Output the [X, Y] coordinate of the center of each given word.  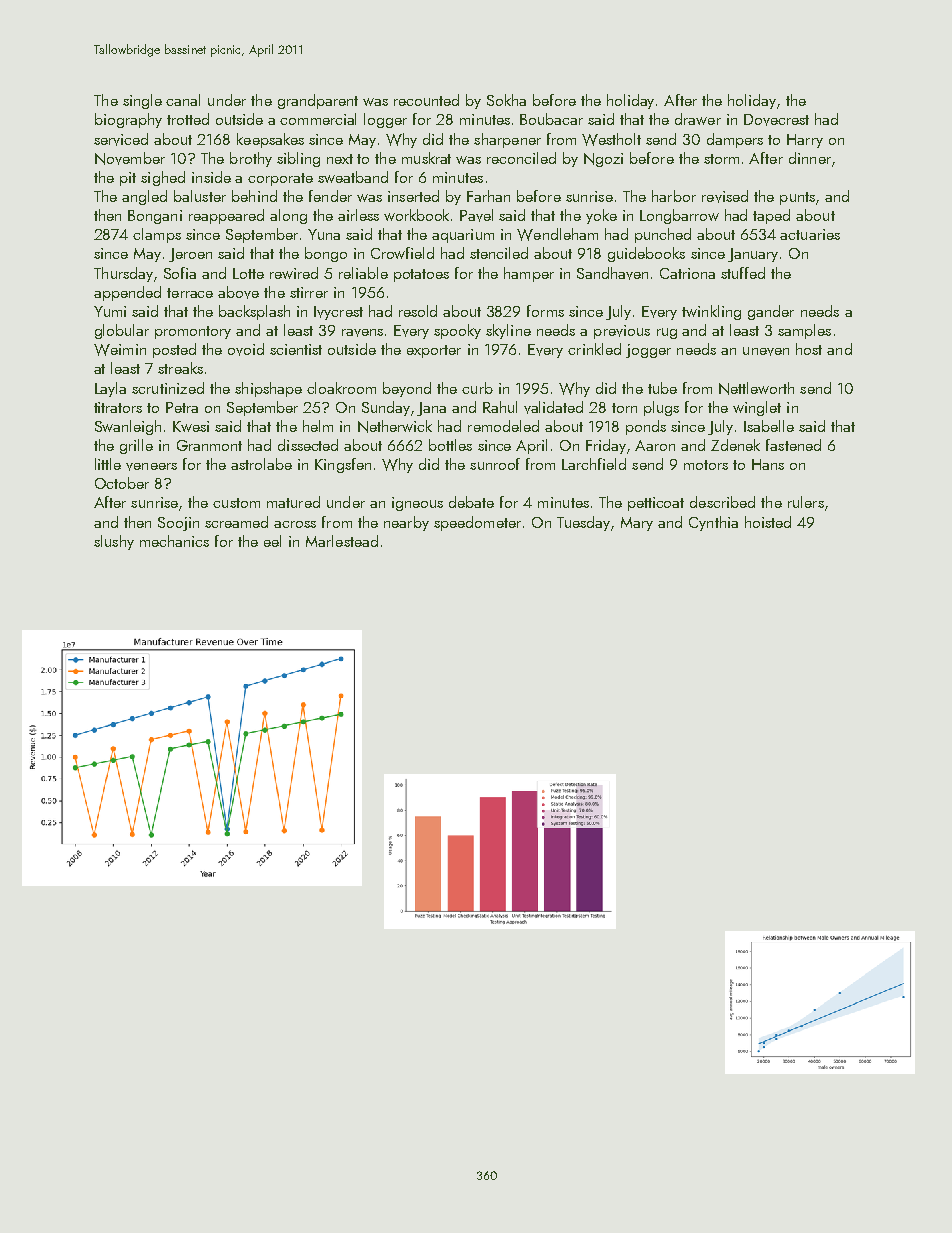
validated [553, 407]
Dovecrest [776, 120]
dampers [735, 140]
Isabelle [769, 426]
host [809, 349]
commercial [318, 119]
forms [545, 311]
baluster [200, 196]
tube [662, 388]
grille [136, 446]
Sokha [506, 100]
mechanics [174, 541]
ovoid [246, 349]
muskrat [426, 158]
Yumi [110, 311]
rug [667, 333]
